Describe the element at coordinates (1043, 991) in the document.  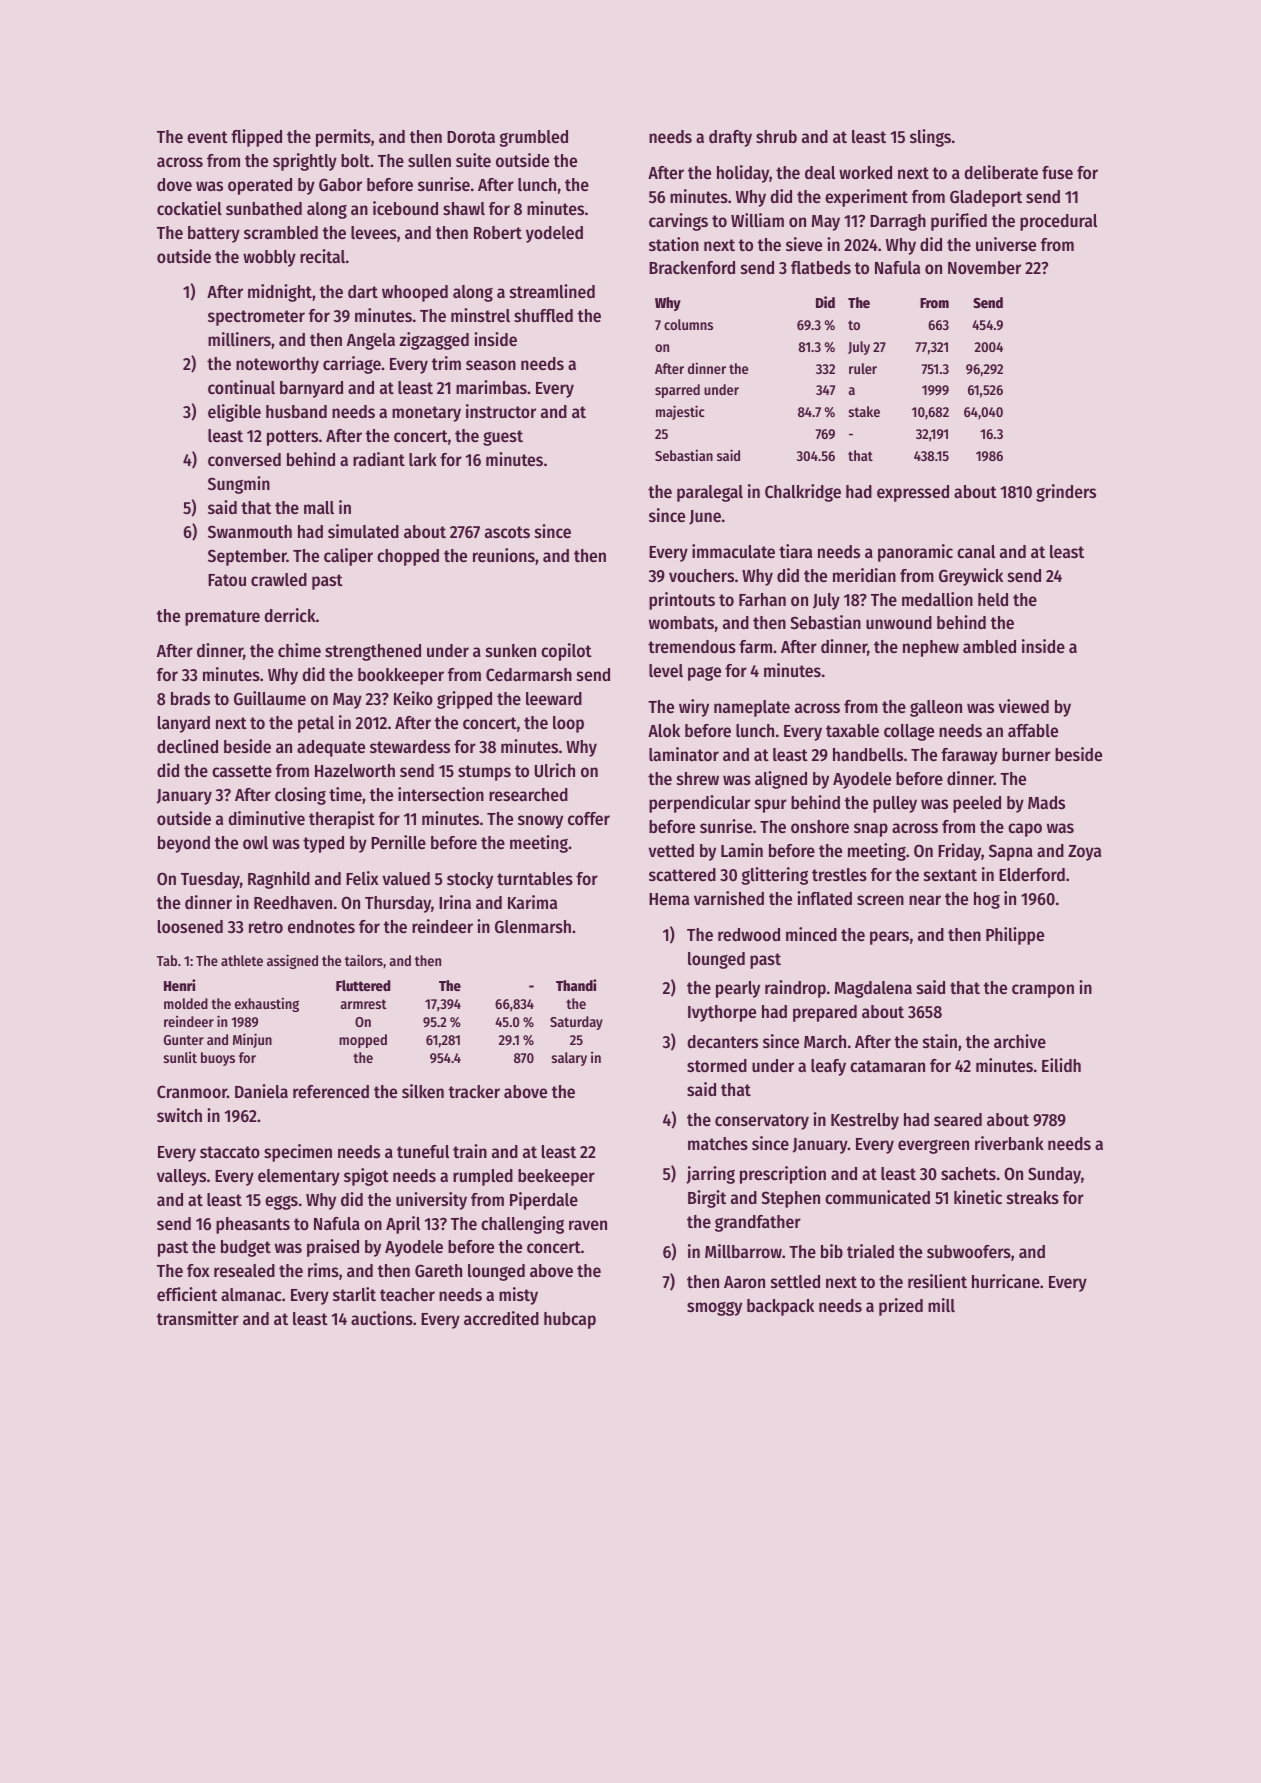
I see `crampon` at that location.
